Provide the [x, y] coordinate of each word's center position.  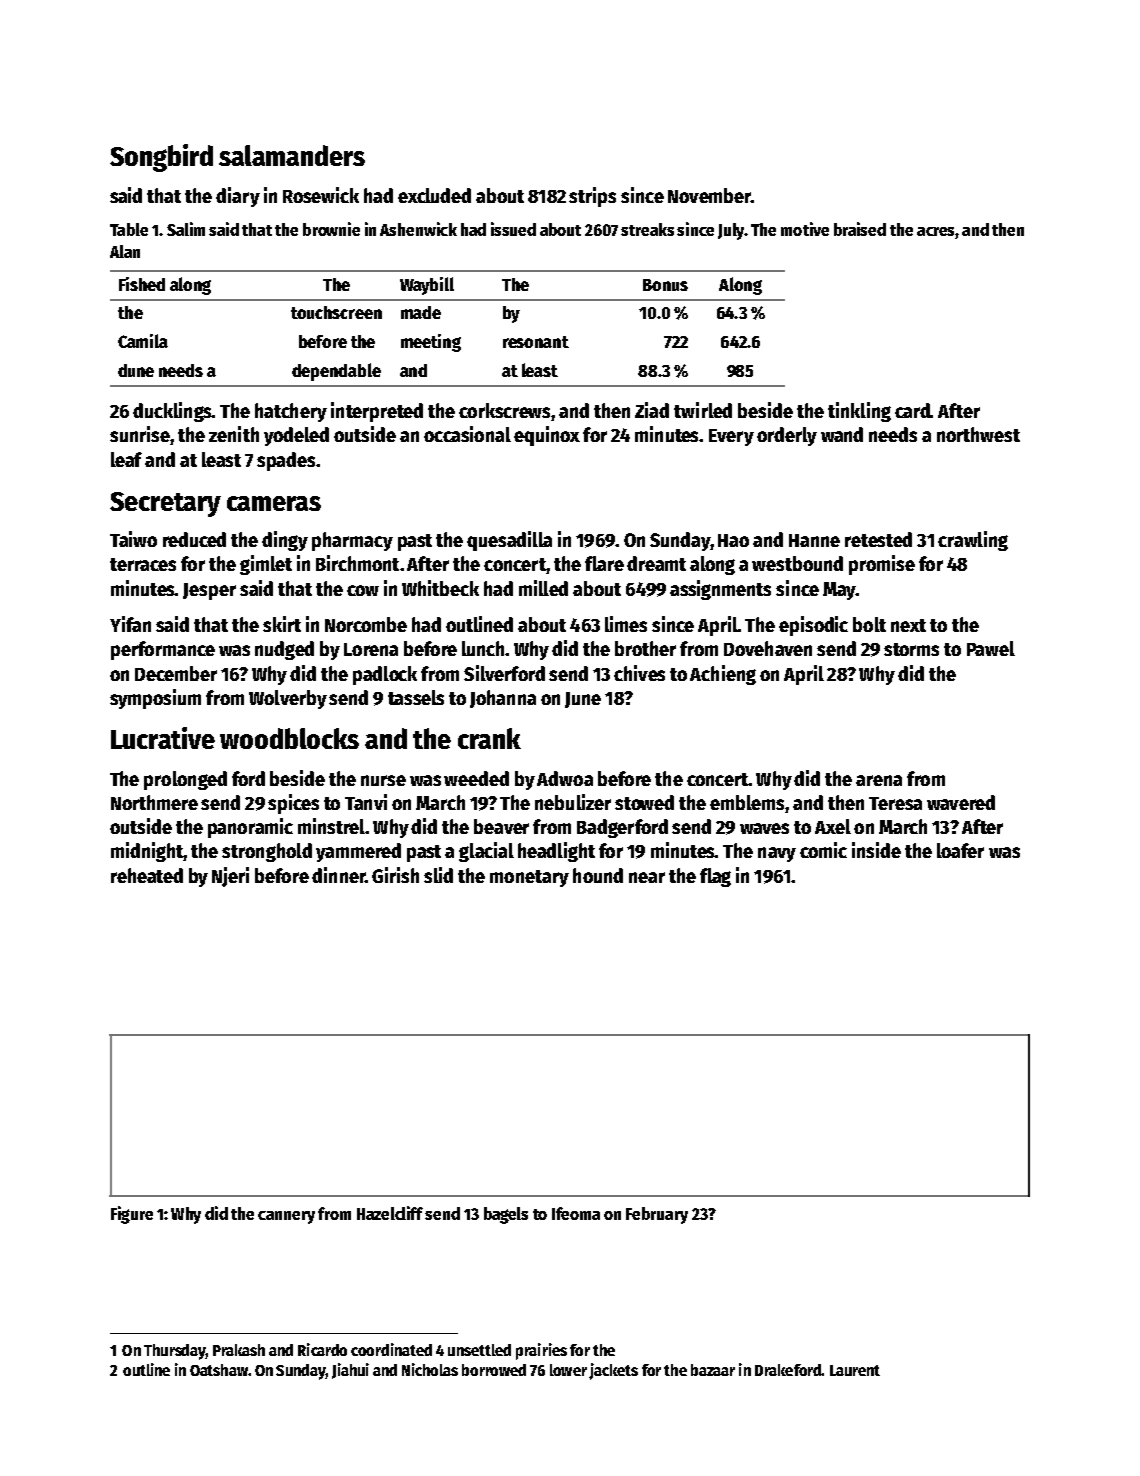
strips [592, 197]
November [709, 195]
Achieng [723, 675]
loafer [960, 850]
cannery [286, 1217]
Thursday [175, 1352]
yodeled [296, 436]
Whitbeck [440, 588]
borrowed [494, 1370]
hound [598, 875]
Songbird [161, 158]
